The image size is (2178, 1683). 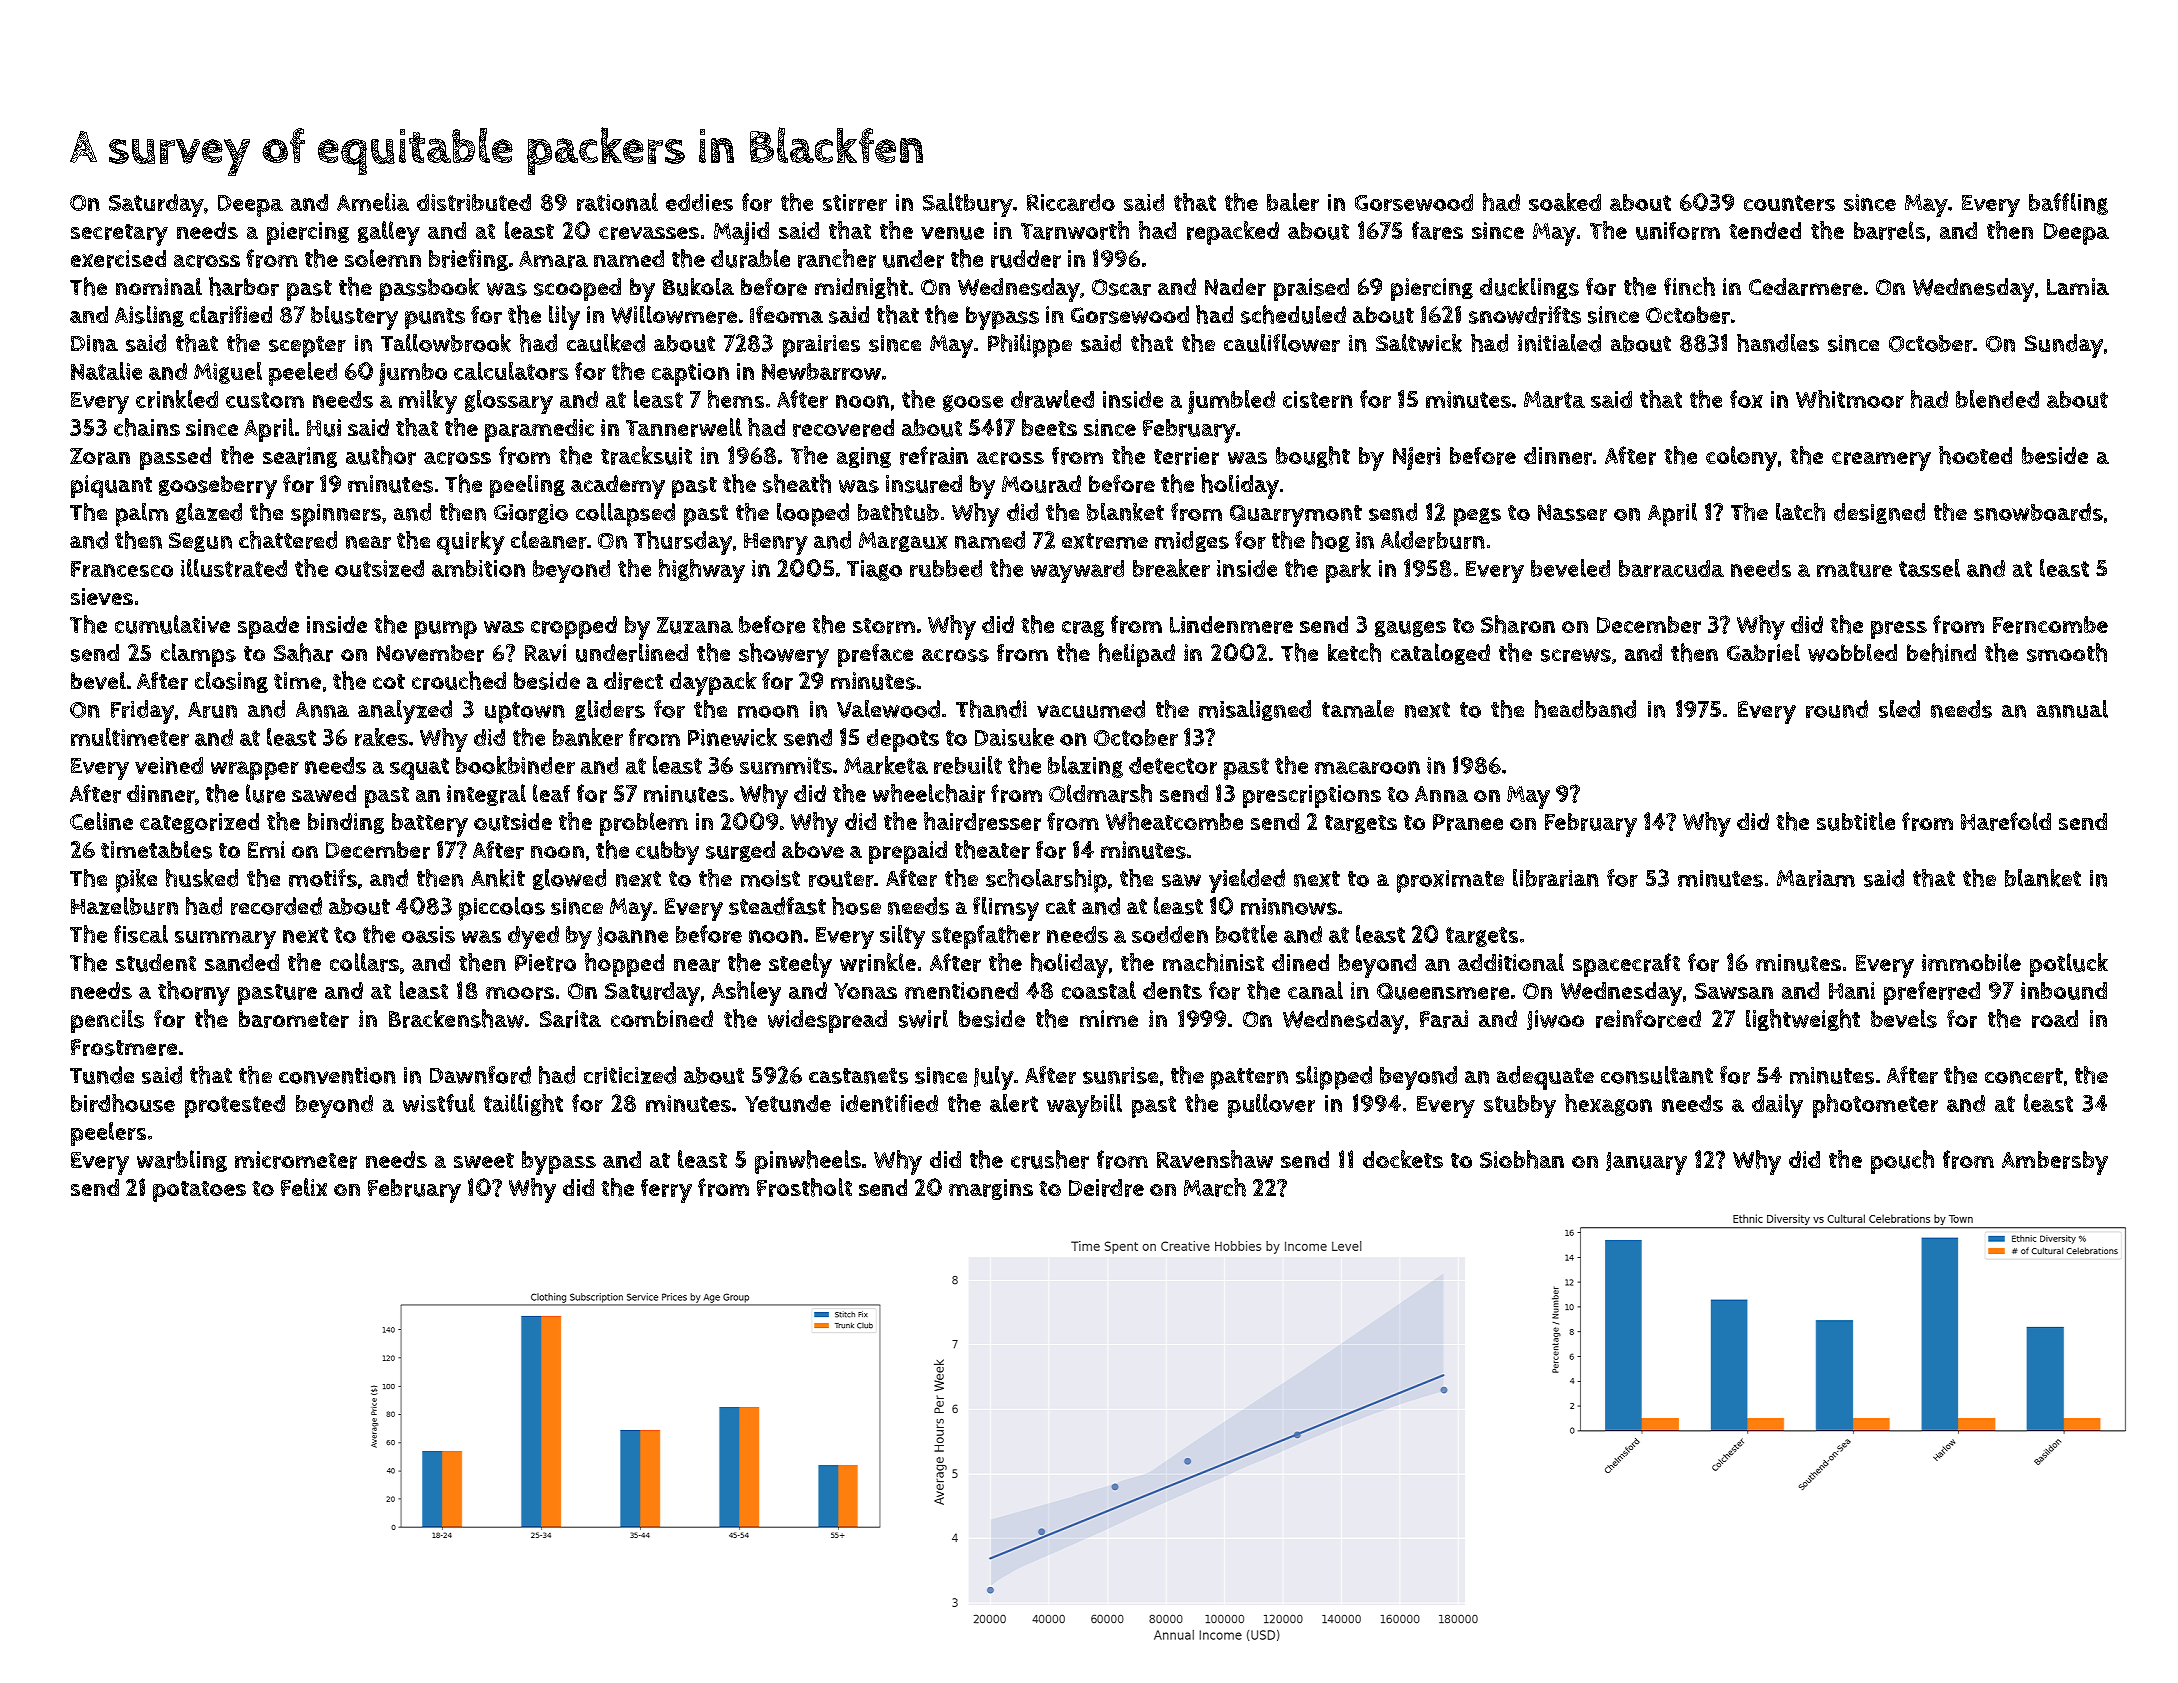 What do you see at coordinates (199, 823) in the document?
I see `categorized` at bounding box center [199, 823].
